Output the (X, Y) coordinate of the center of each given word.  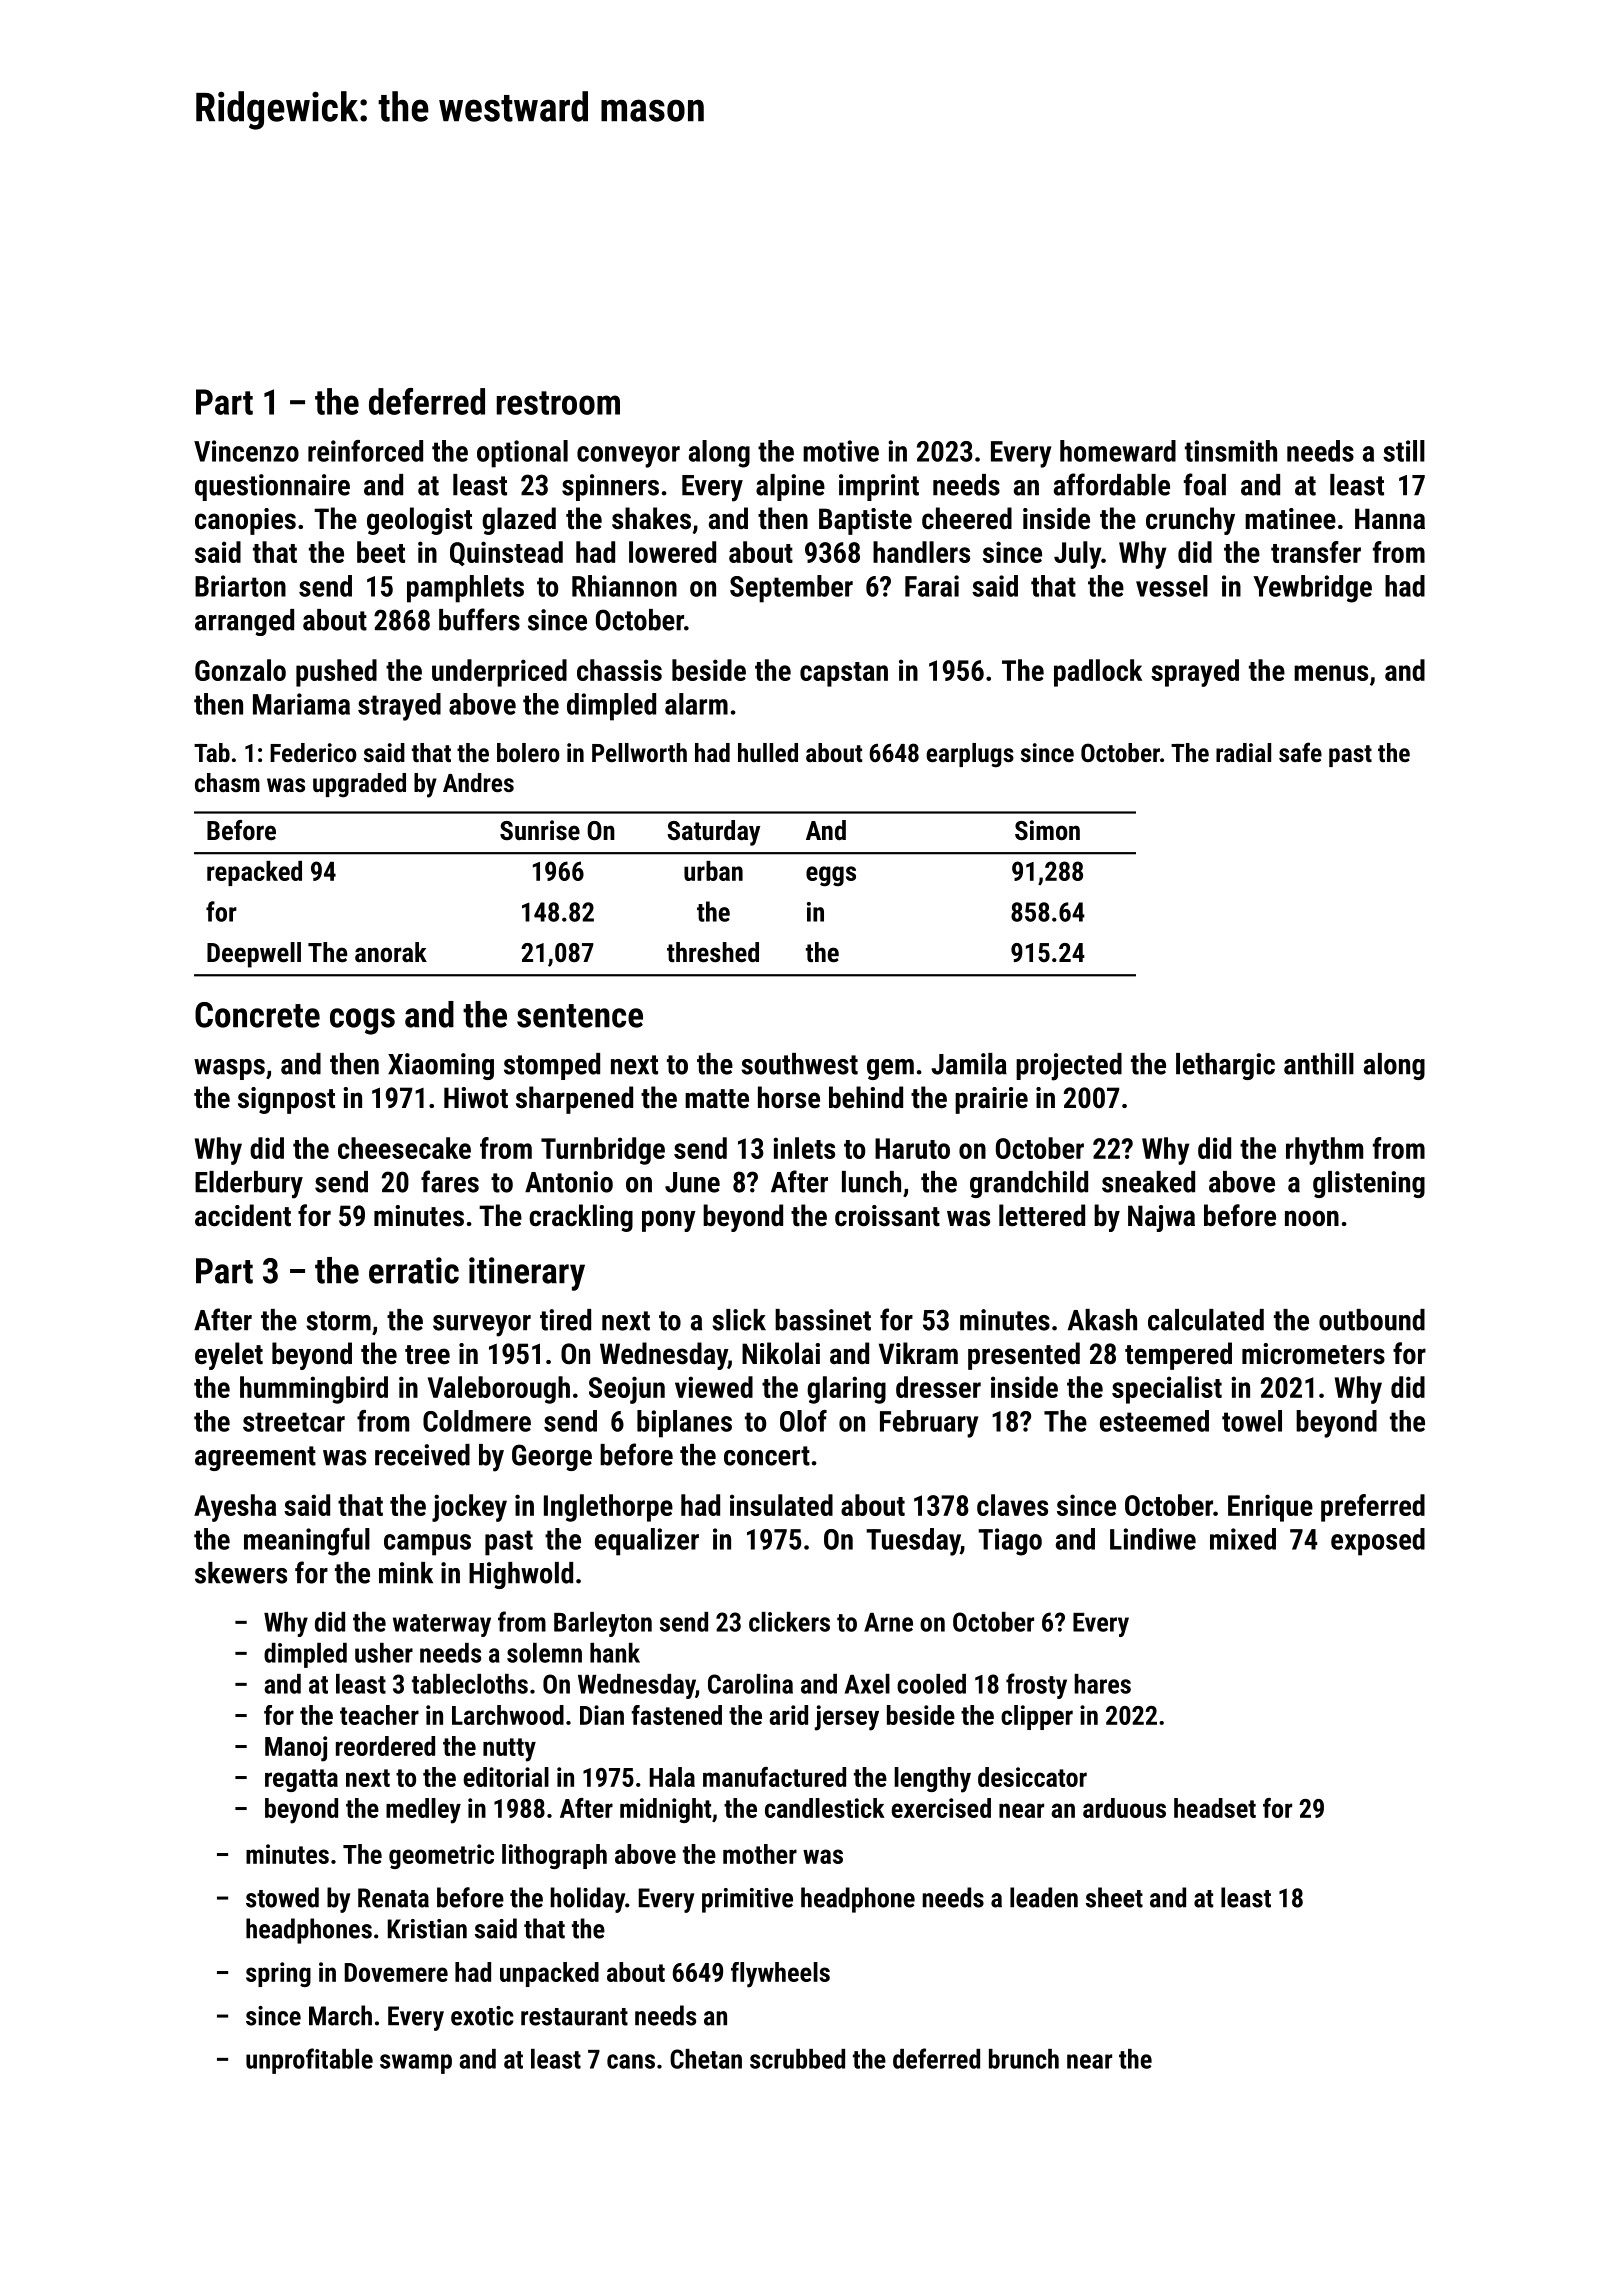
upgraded (359, 785)
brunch (1024, 2059)
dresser (938, 1387)
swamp (416, 2064)
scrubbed (797, 2059)
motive (841, 451)
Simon (1047, 830)
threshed (713, 952)
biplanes (684, 1424)
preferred (1373, 1508)
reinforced (365, 451)
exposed (1378, 1542)
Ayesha (235, 1508)
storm (338, 1321)
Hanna (1390, 519)
